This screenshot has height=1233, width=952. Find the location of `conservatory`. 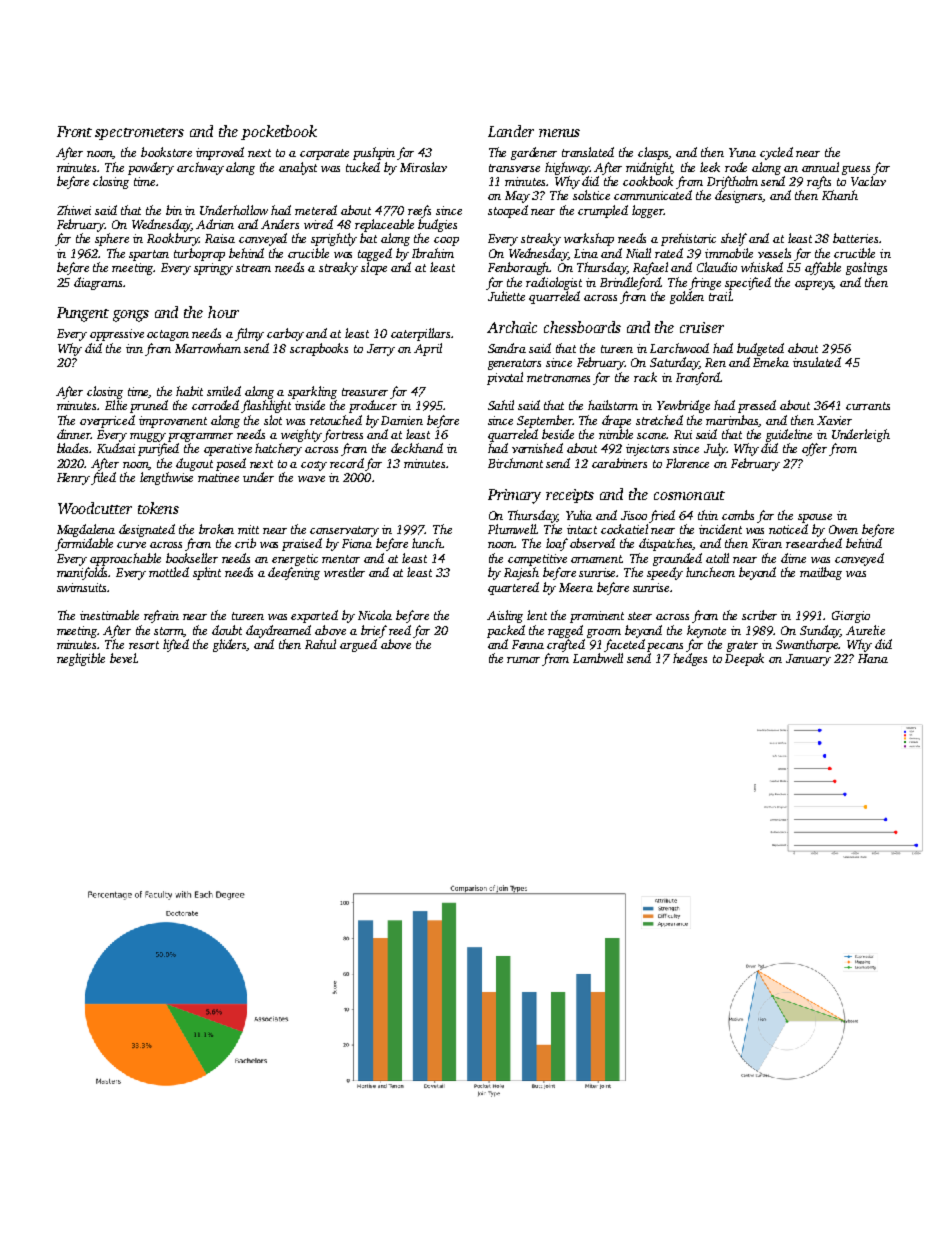

conservatory is located at coordinates (344, 531).
